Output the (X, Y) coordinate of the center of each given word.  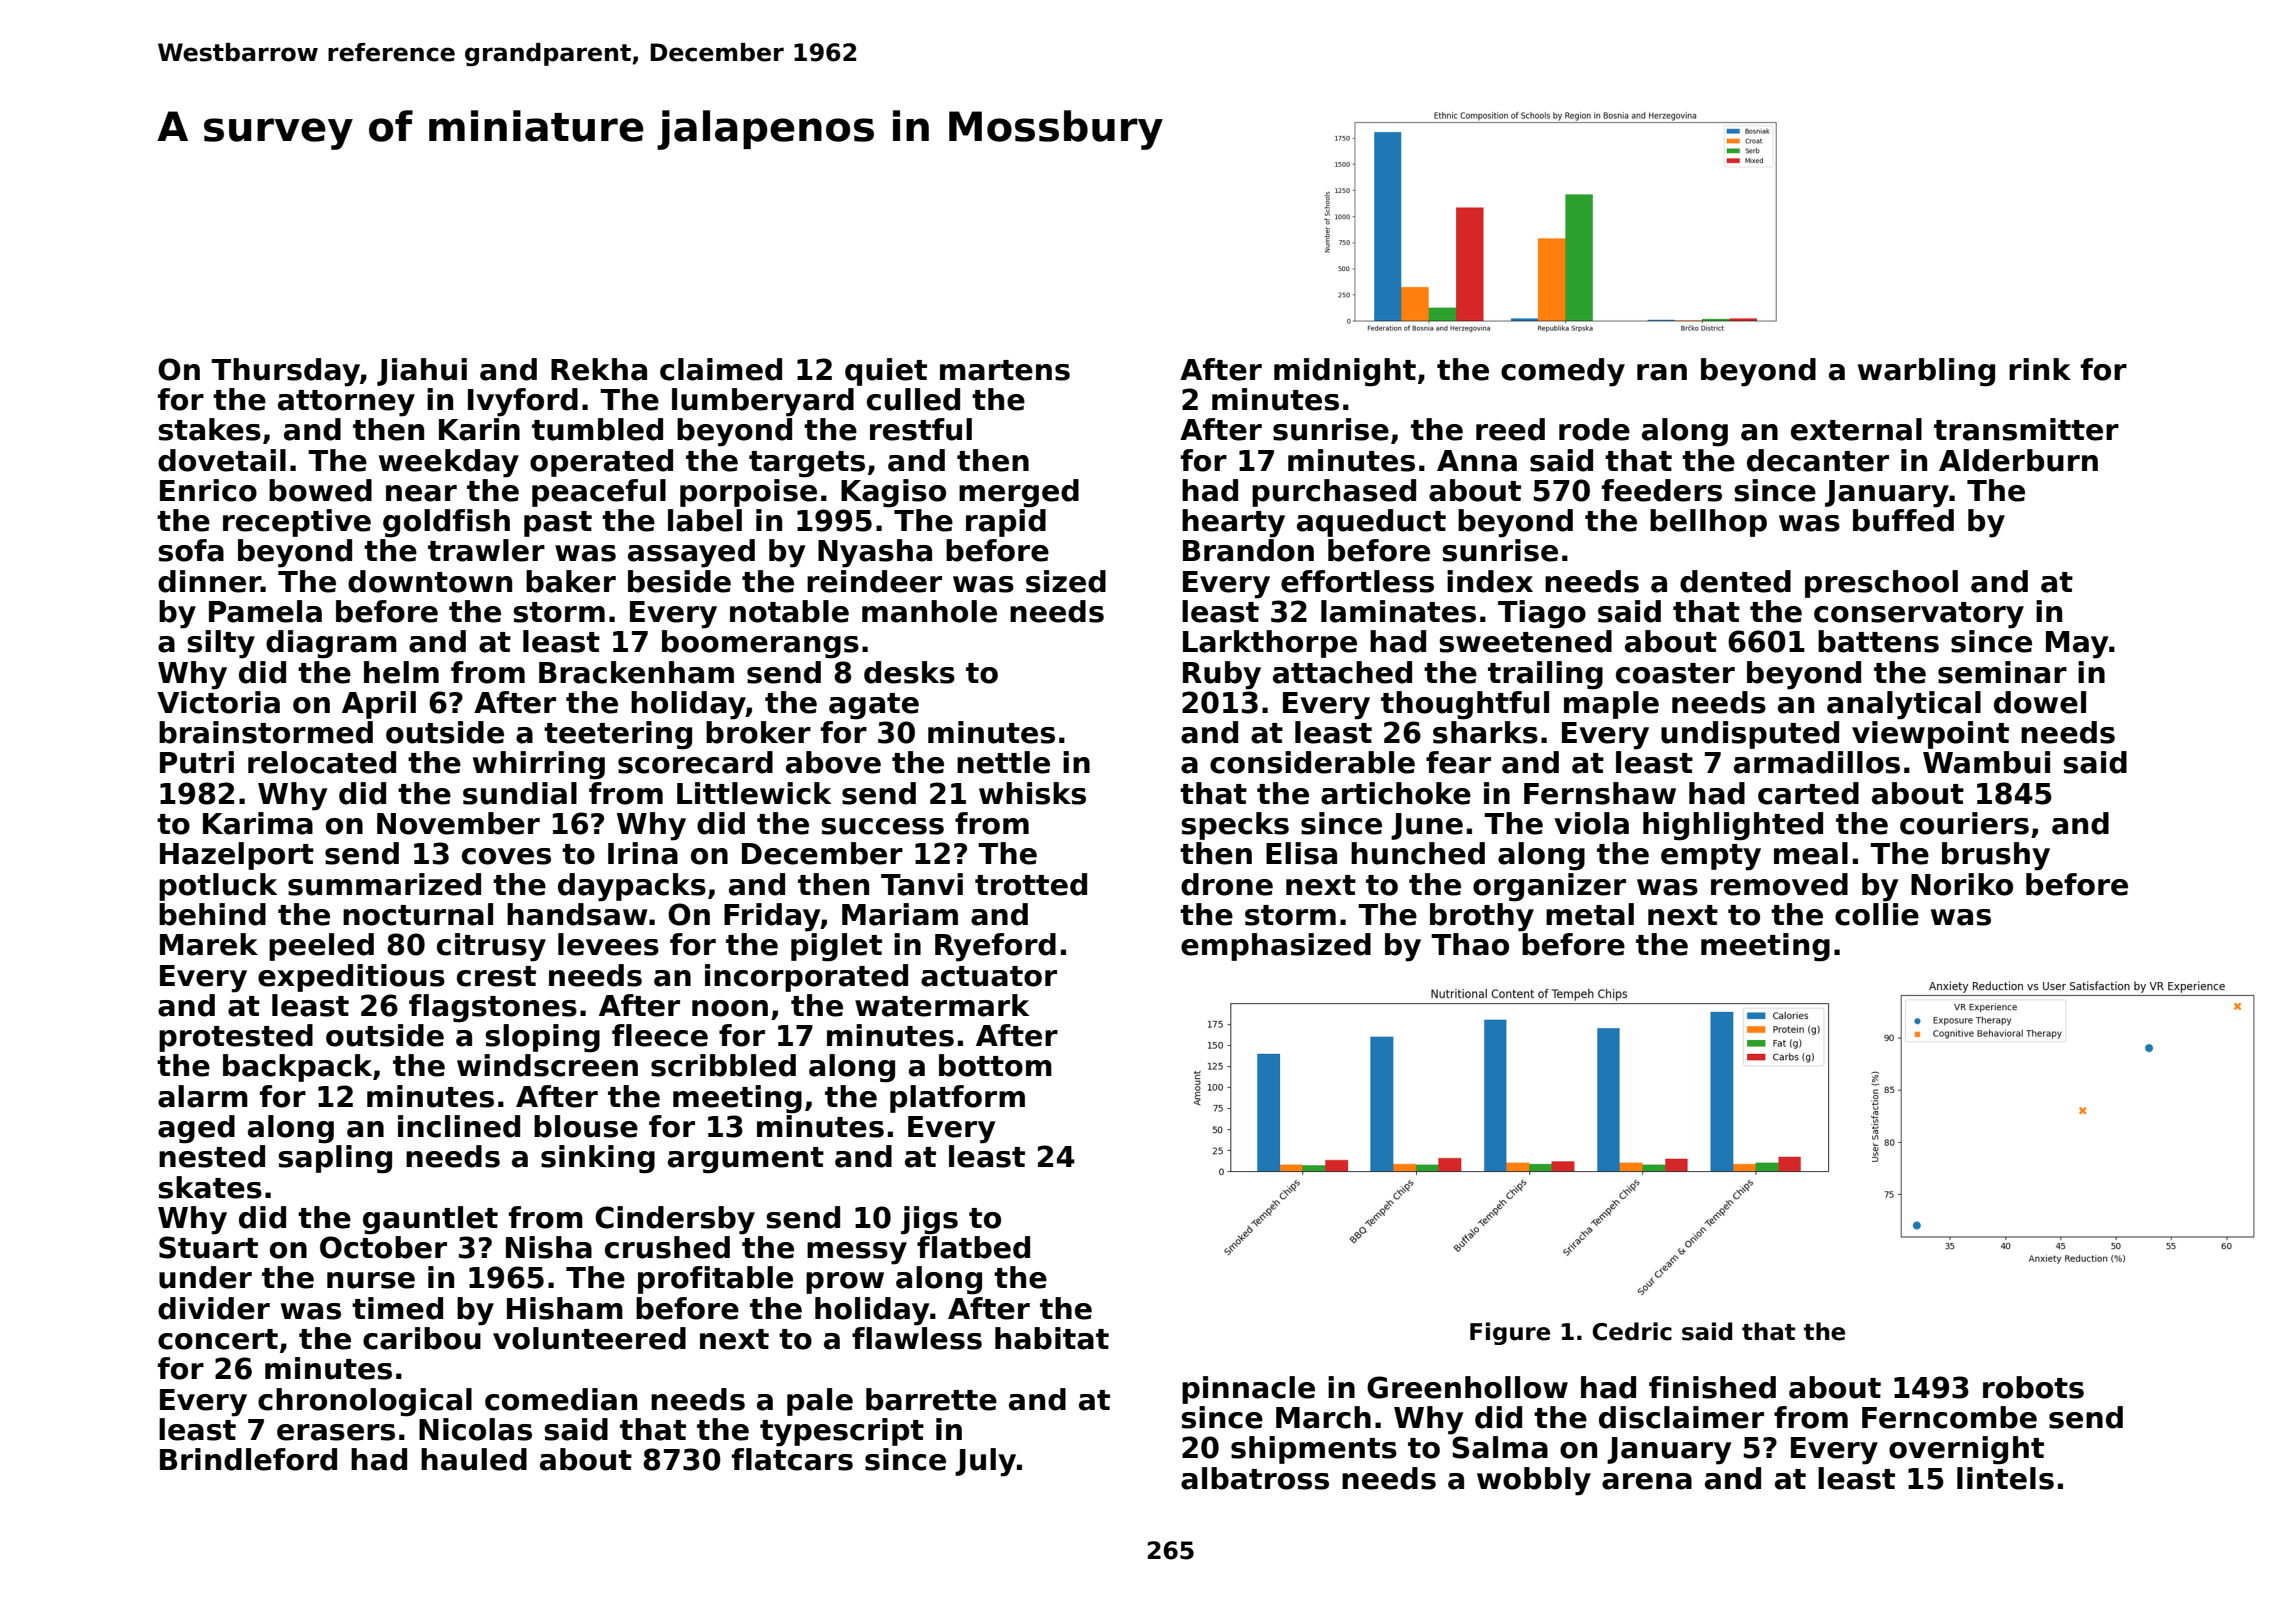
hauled (474, 1459)
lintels (2005, 1478)
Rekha (599, 369)
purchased (1334, 493)
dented (1735, 581)
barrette (931, 1399)
